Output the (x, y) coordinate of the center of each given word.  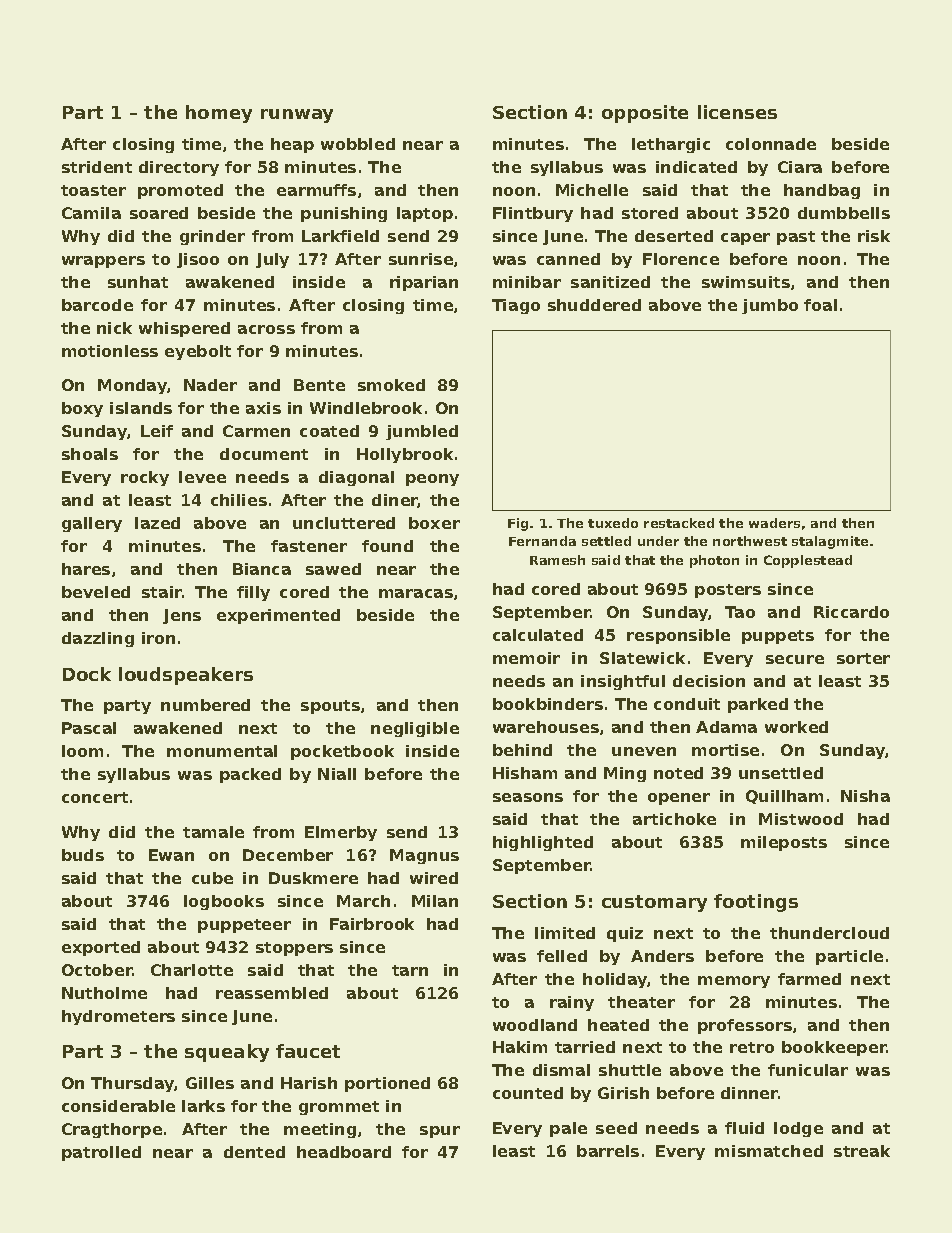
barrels (608, 1151)
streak (862, 1151)
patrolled (101, 1153)
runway (297, 116)
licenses (737, 112)
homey (219, 114)
